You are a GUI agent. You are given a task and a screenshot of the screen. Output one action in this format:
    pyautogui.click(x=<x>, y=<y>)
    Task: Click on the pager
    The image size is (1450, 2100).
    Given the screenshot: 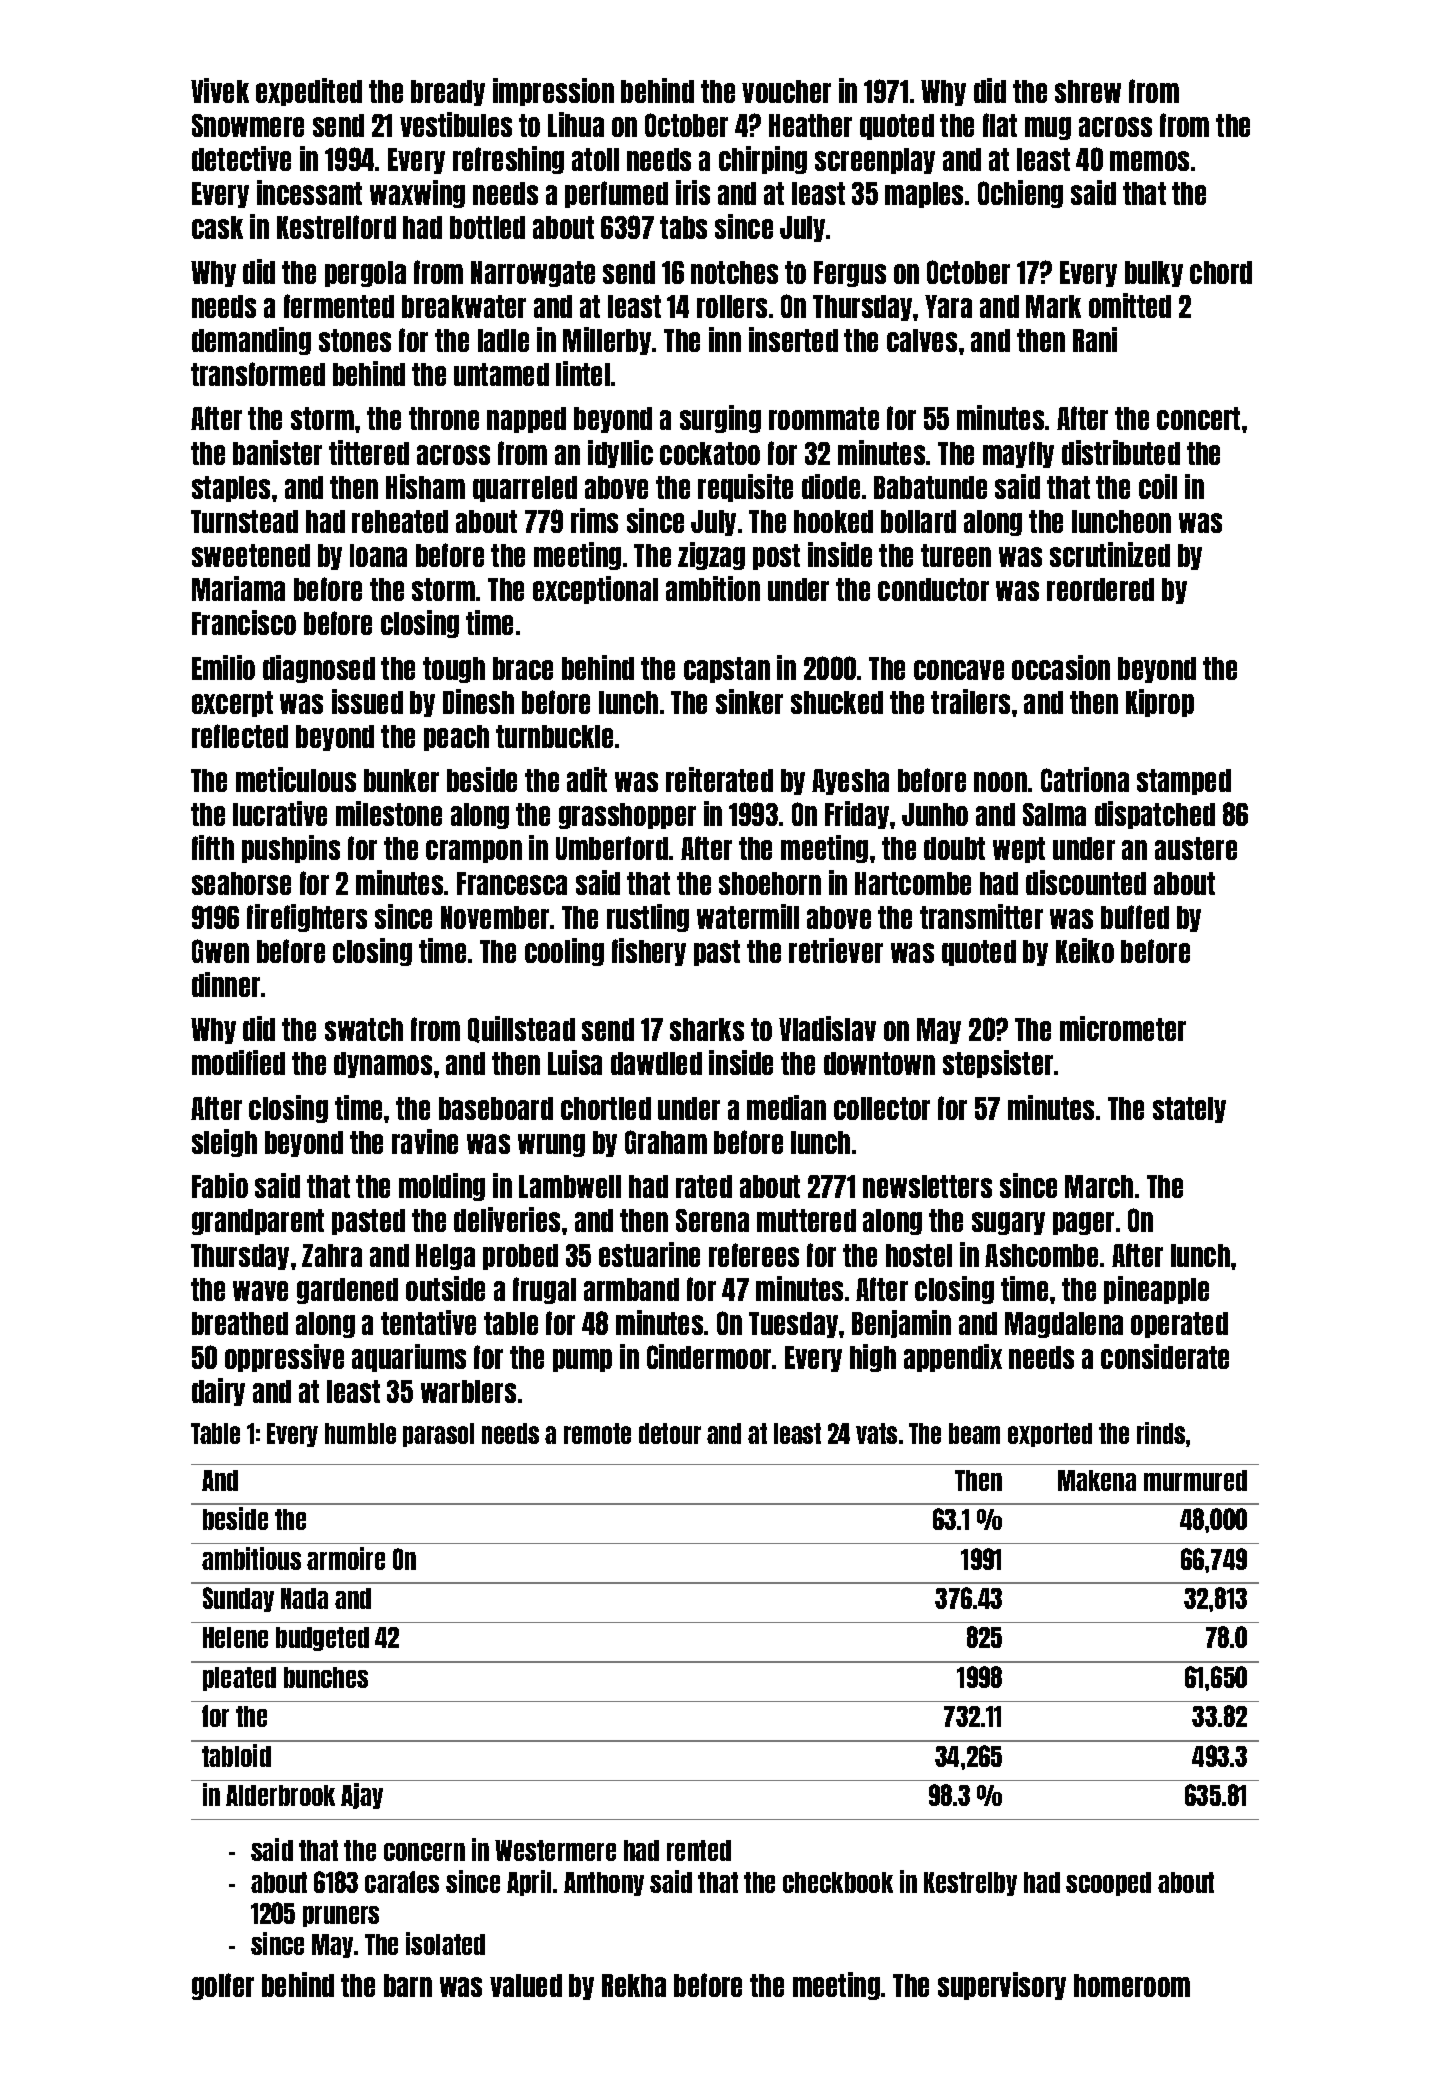 What is the action you would take?
    pyautogui.click(x=1083, y=1223)
